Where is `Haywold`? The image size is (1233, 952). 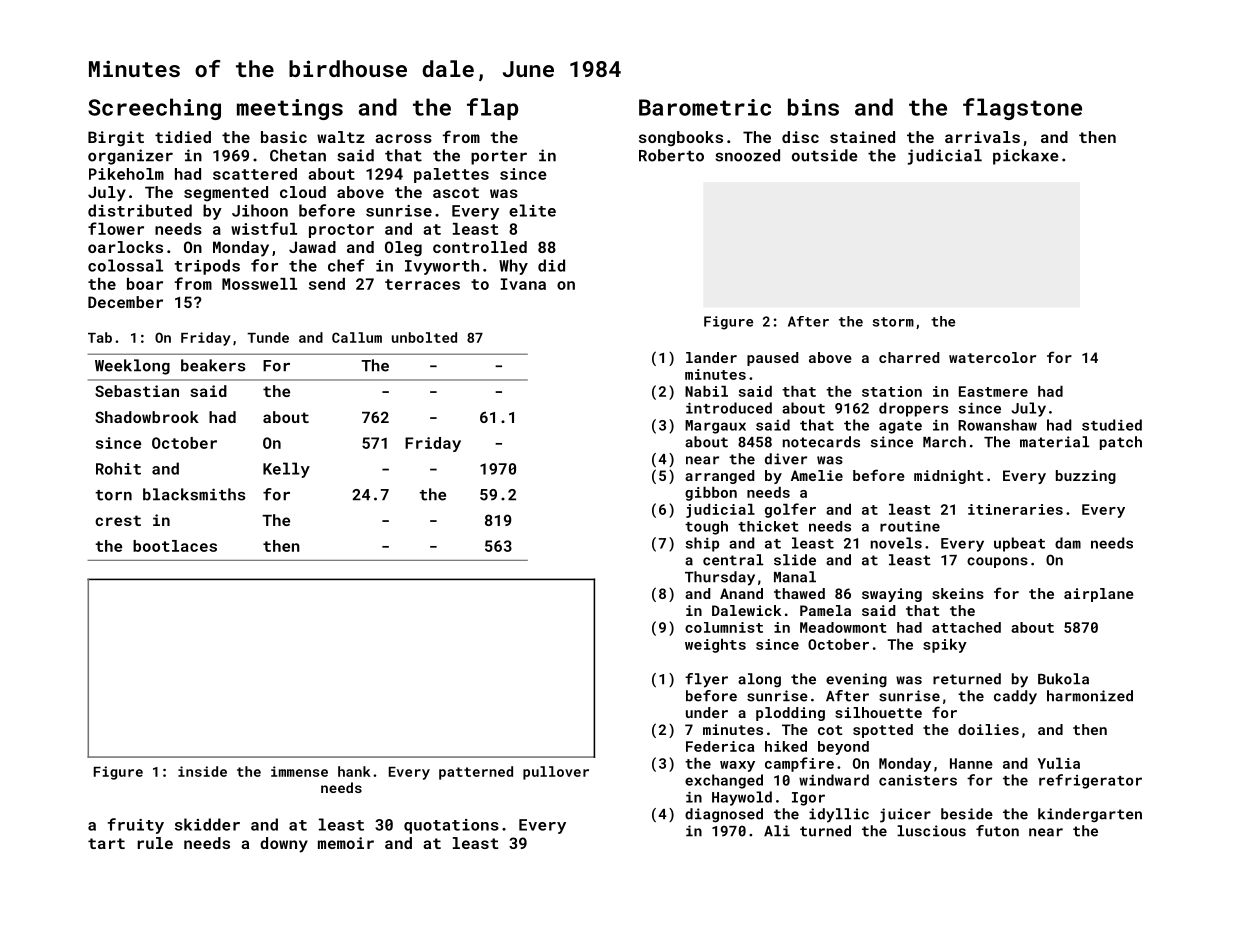
Haywold is located at coordinates (742, 798).
